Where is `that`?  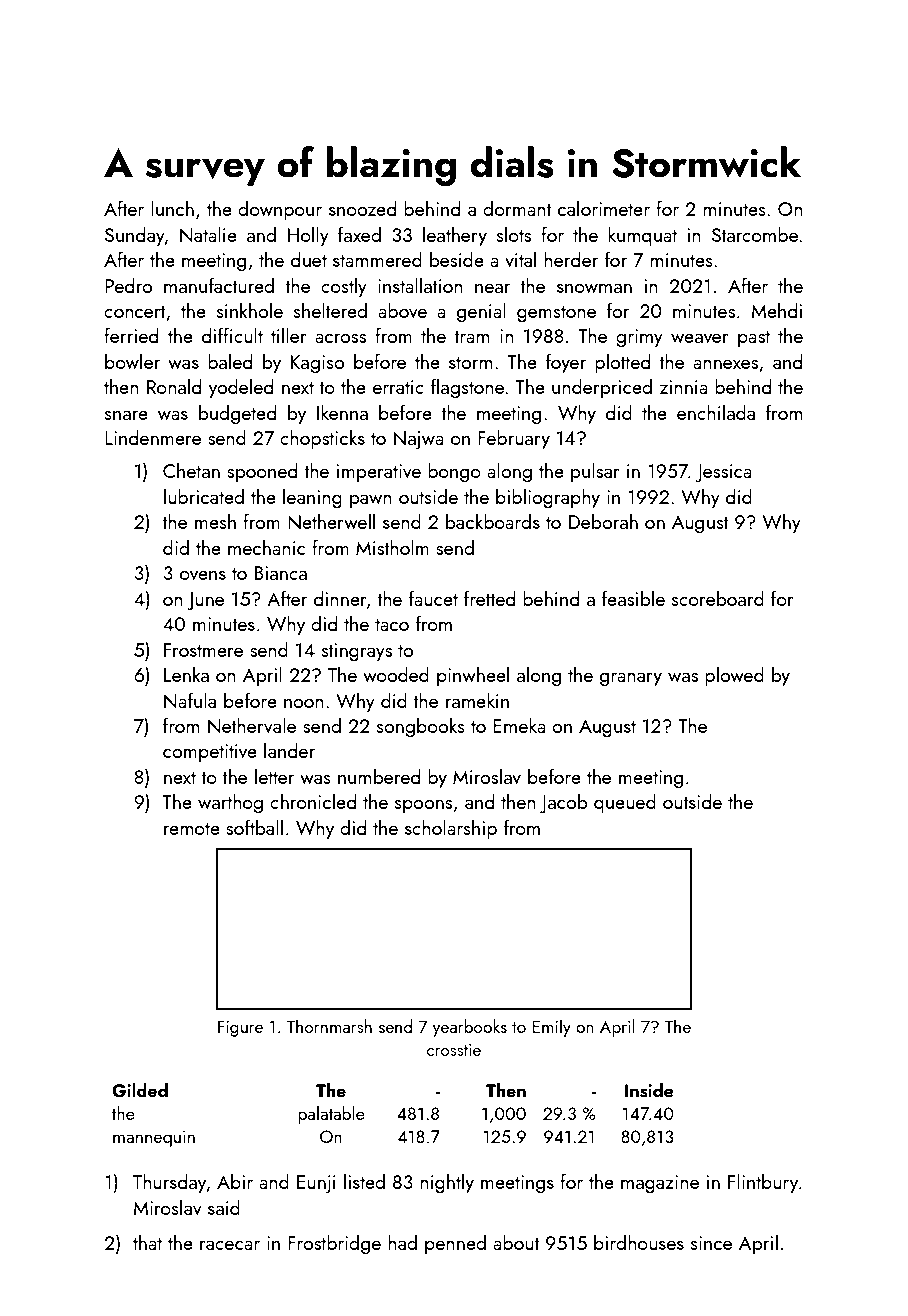 that is located at coordinates (147, 1242).
